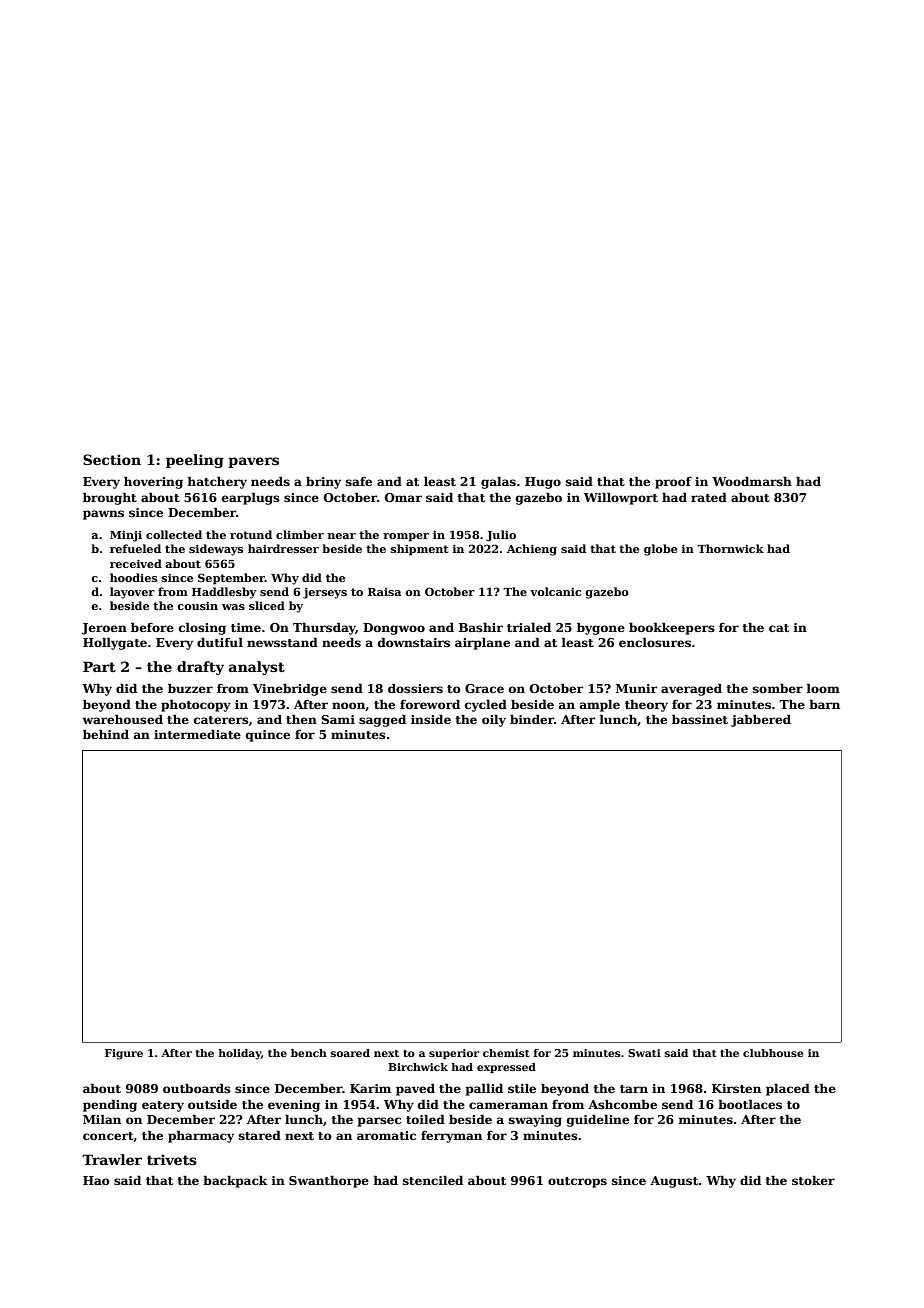 The image size is (924, 1308). I want to click on jabbered, so click(761, 720).
